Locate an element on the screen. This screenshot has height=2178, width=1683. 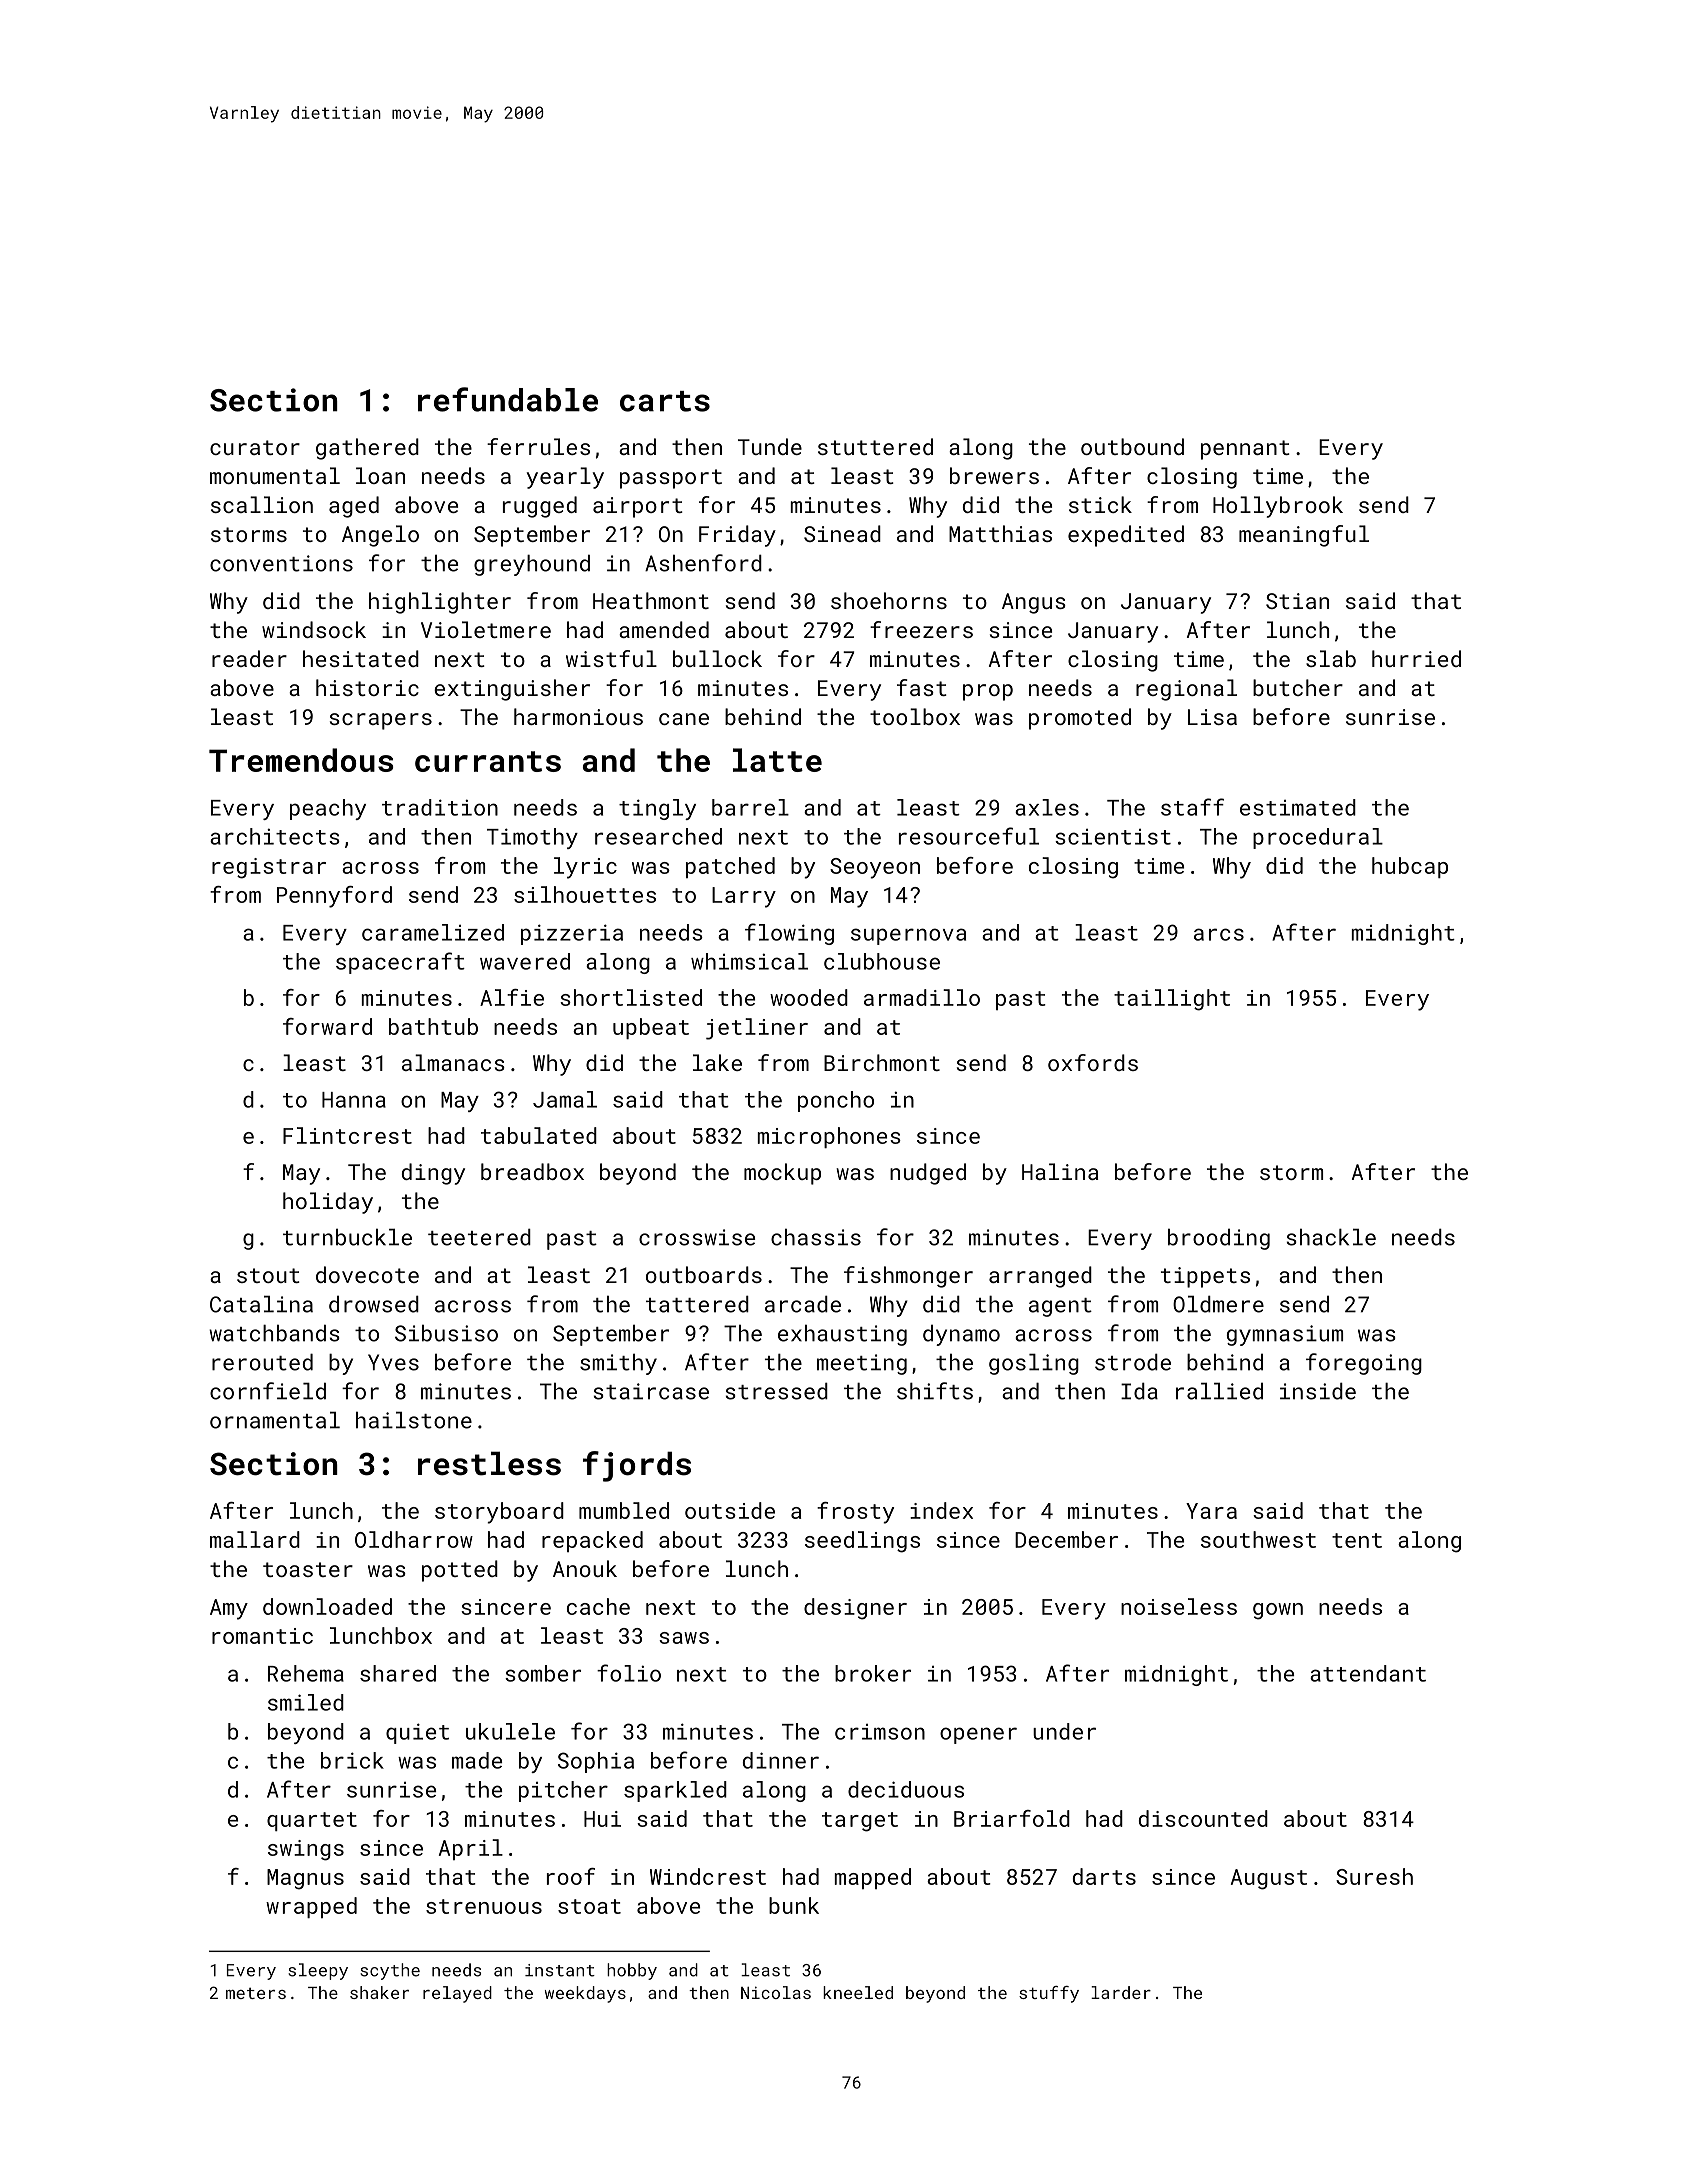
highlighter is located at coordinates (440, 603).
